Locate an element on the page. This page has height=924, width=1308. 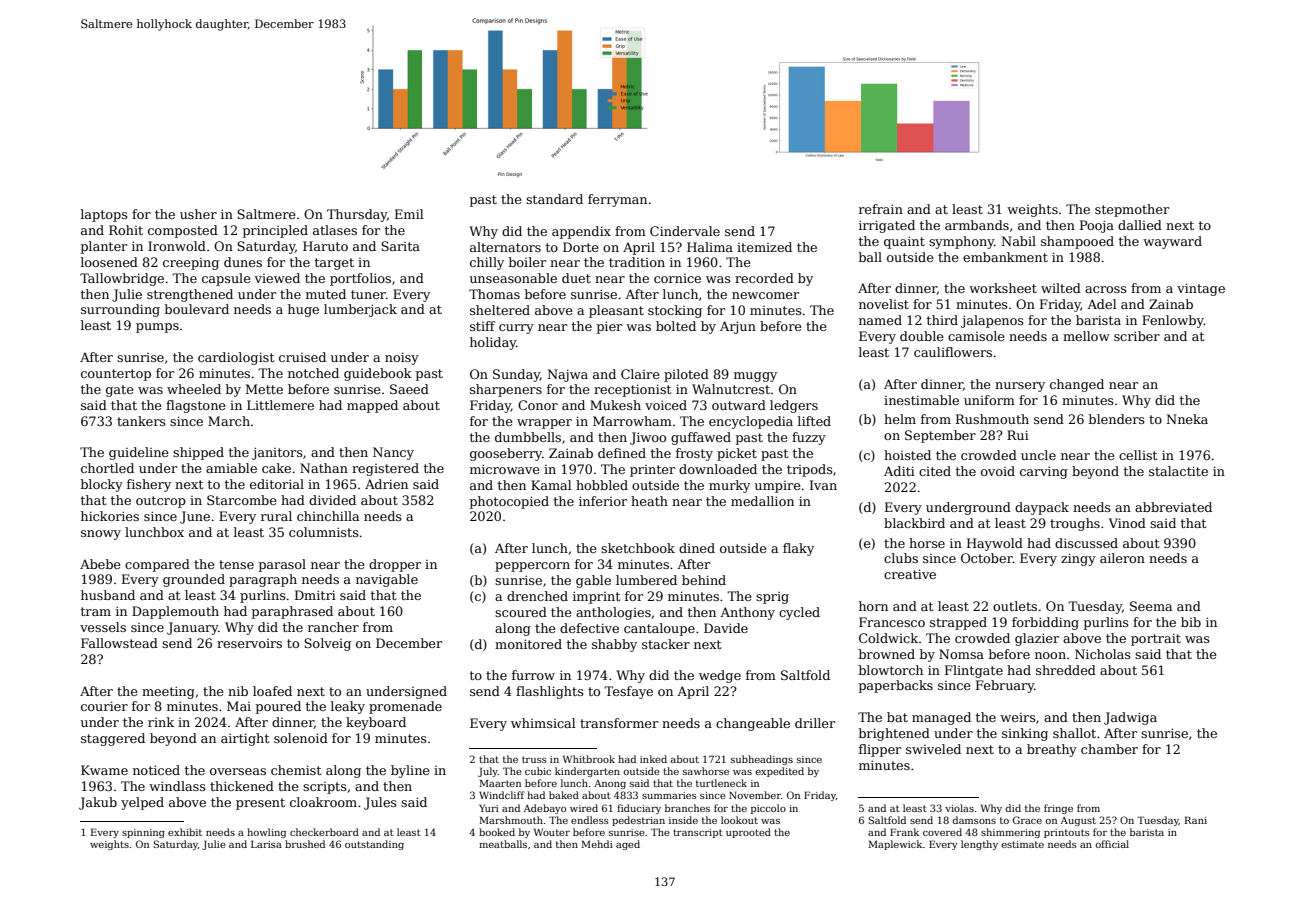
dumbbells is located at coordinates (528, 437).
